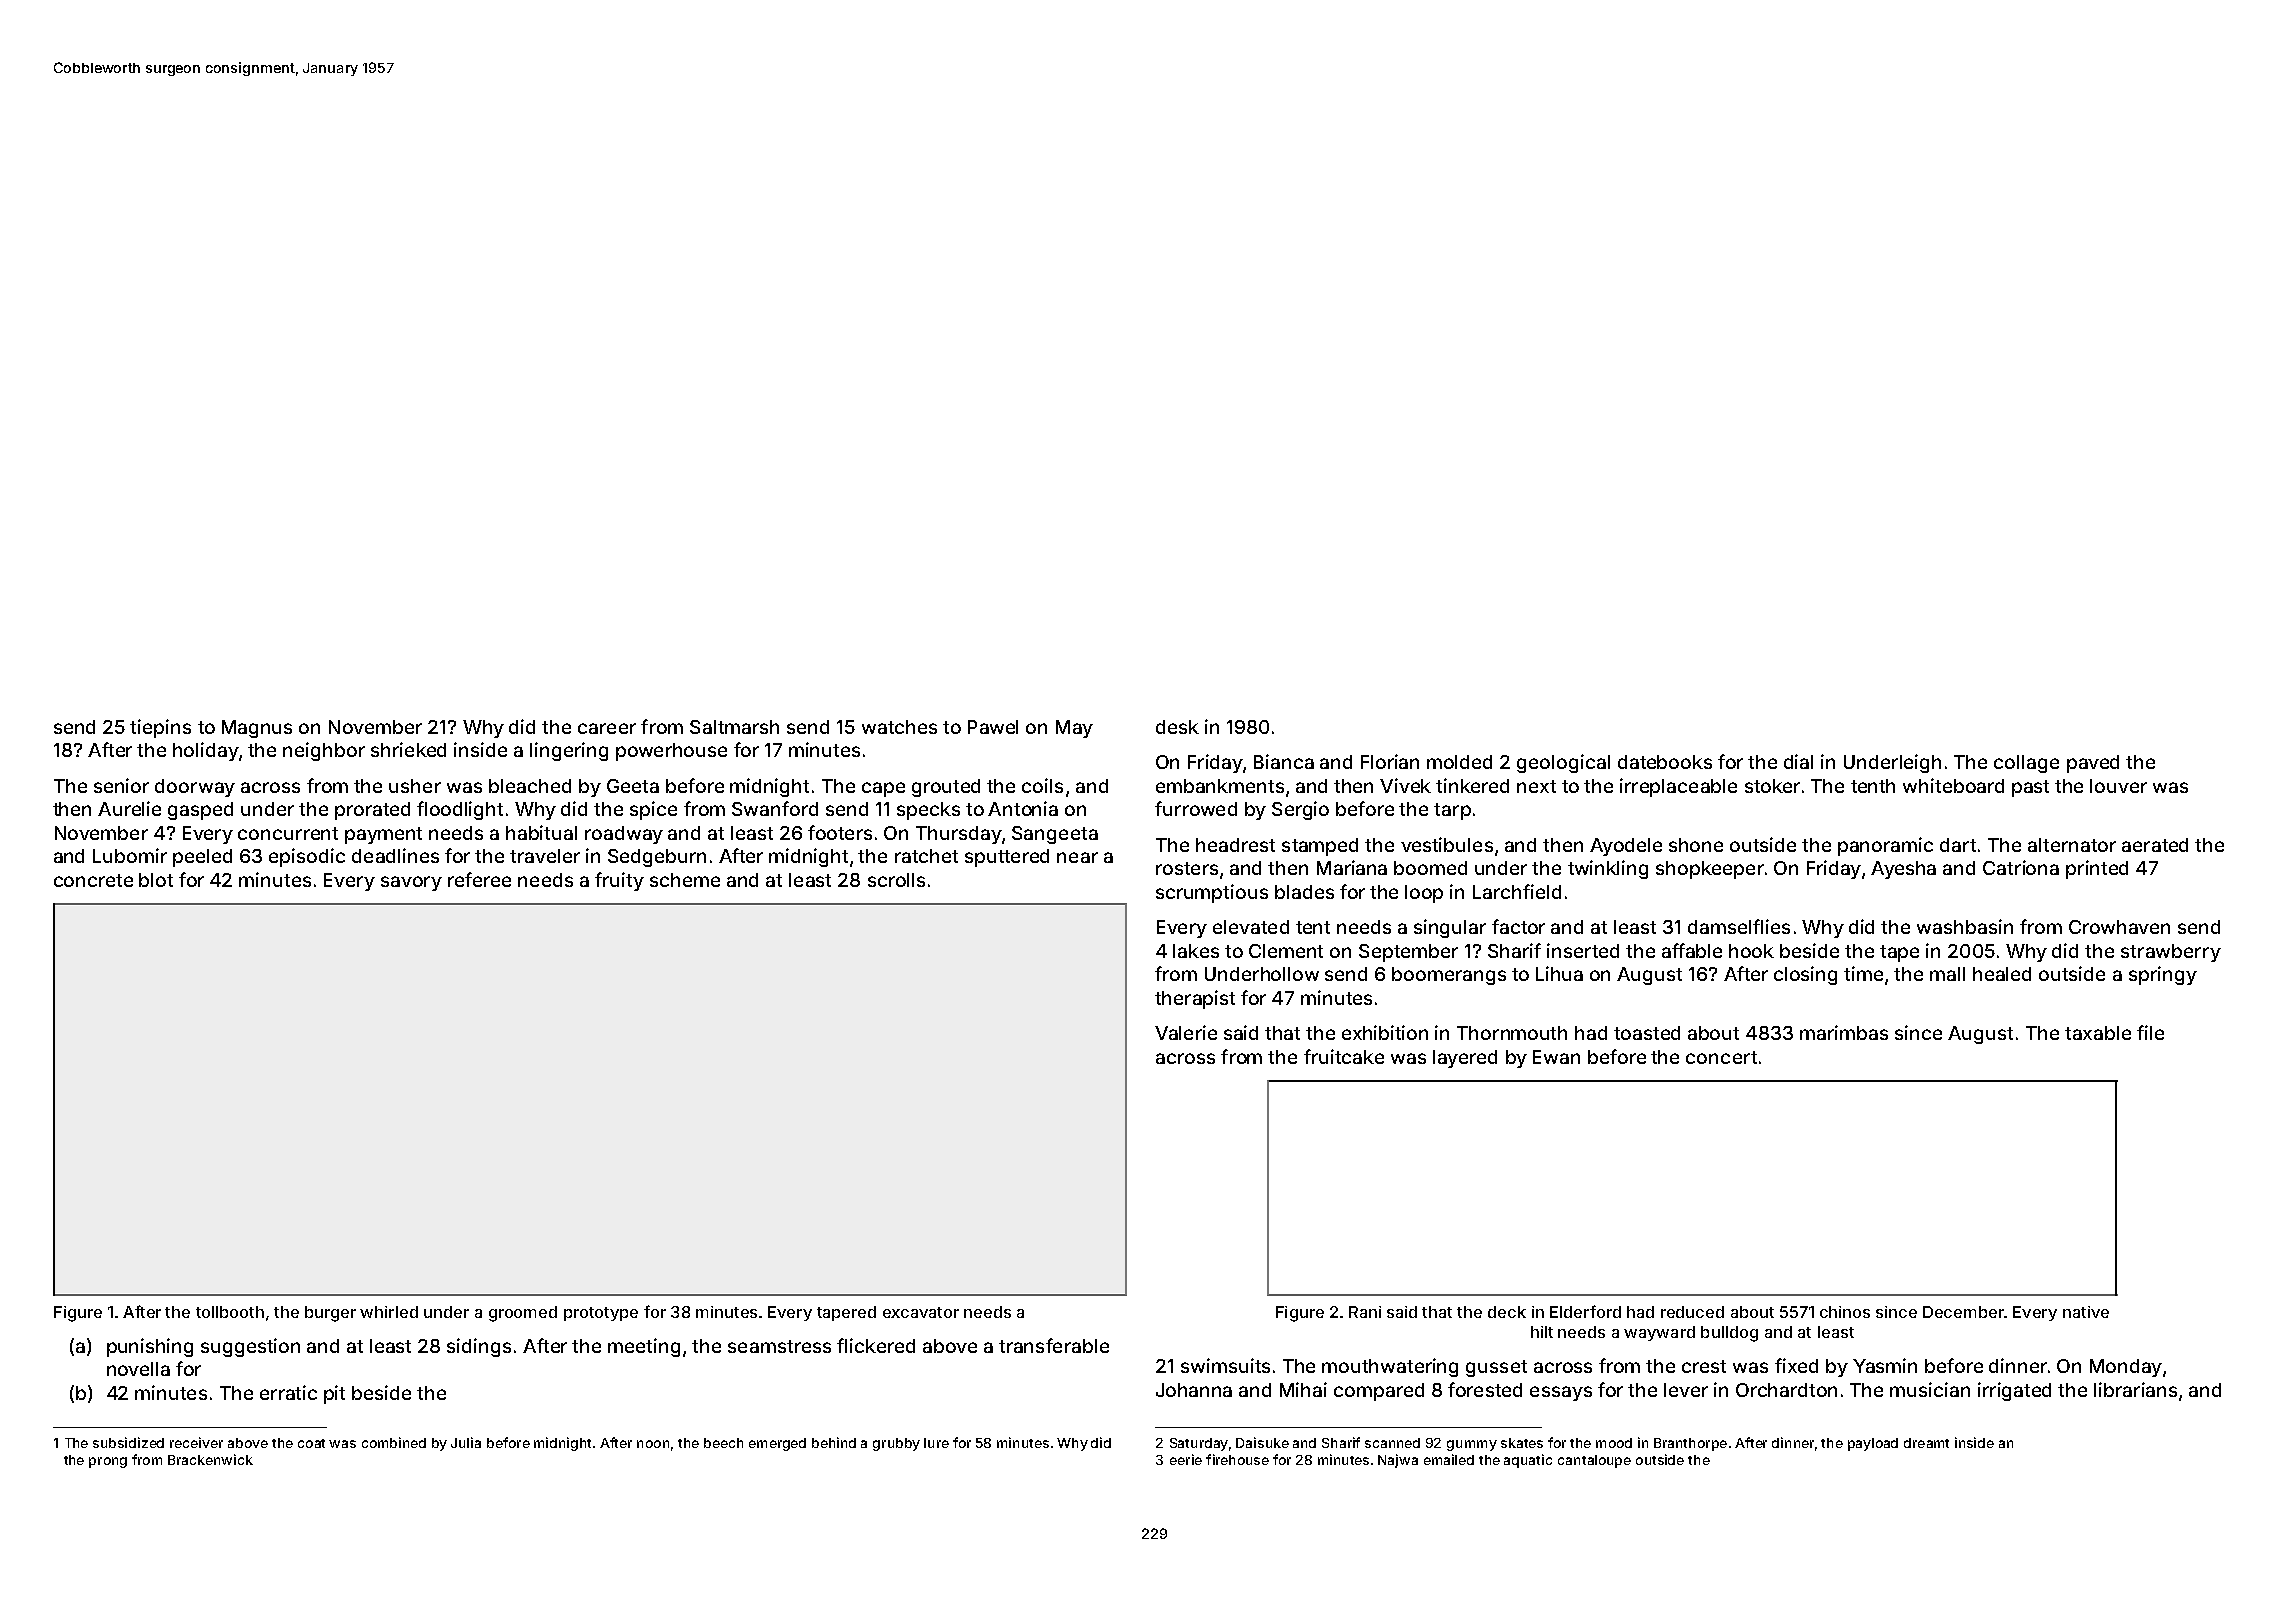  I want to click on watches, so click(899, 727).
